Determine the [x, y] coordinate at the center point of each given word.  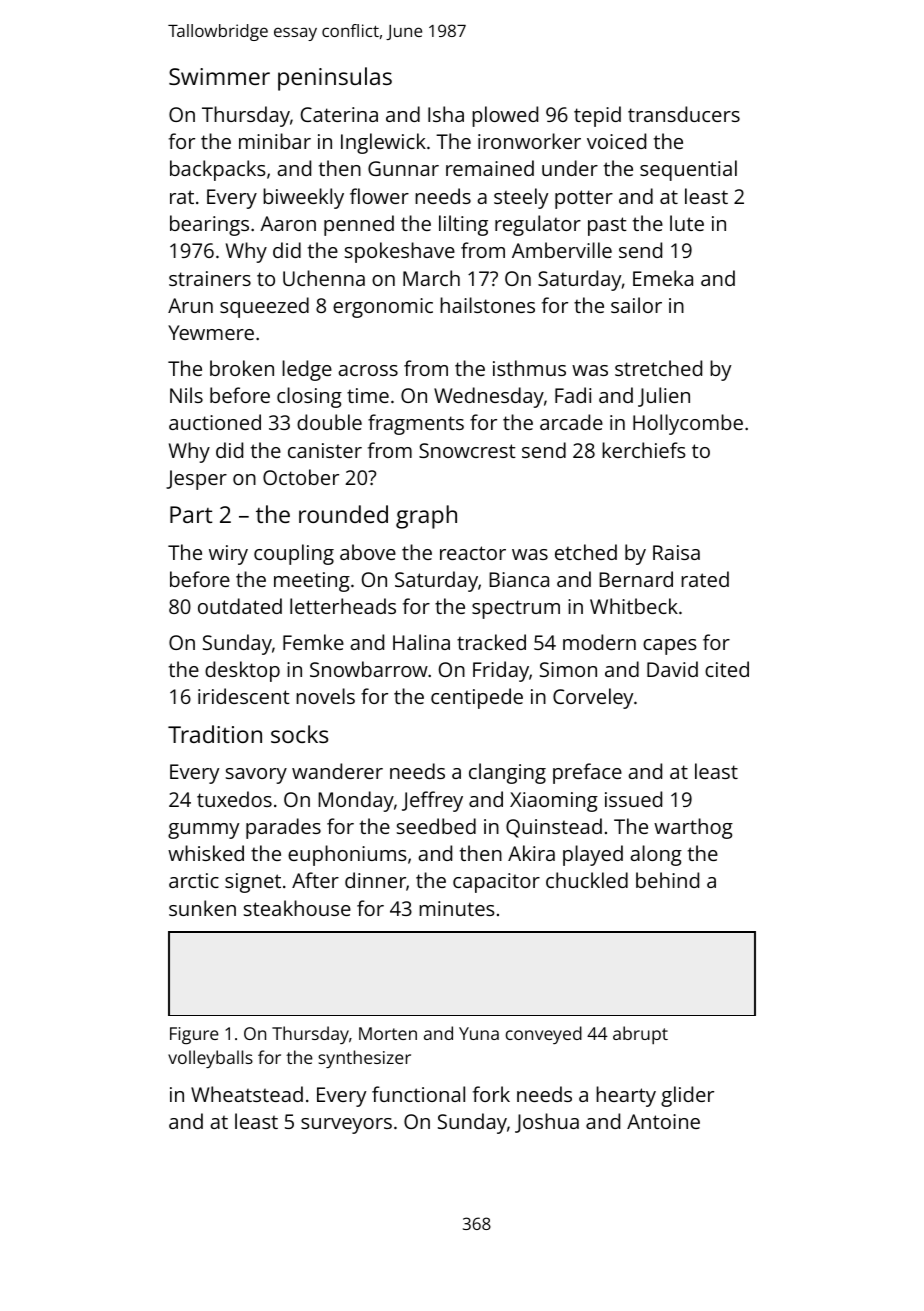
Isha [446, 114]
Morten [388, 1033]
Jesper [196, 480]
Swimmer [219, 76]
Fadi [573, 395]
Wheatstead [247, 1094]
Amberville [562, 250]
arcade [571, 422]
